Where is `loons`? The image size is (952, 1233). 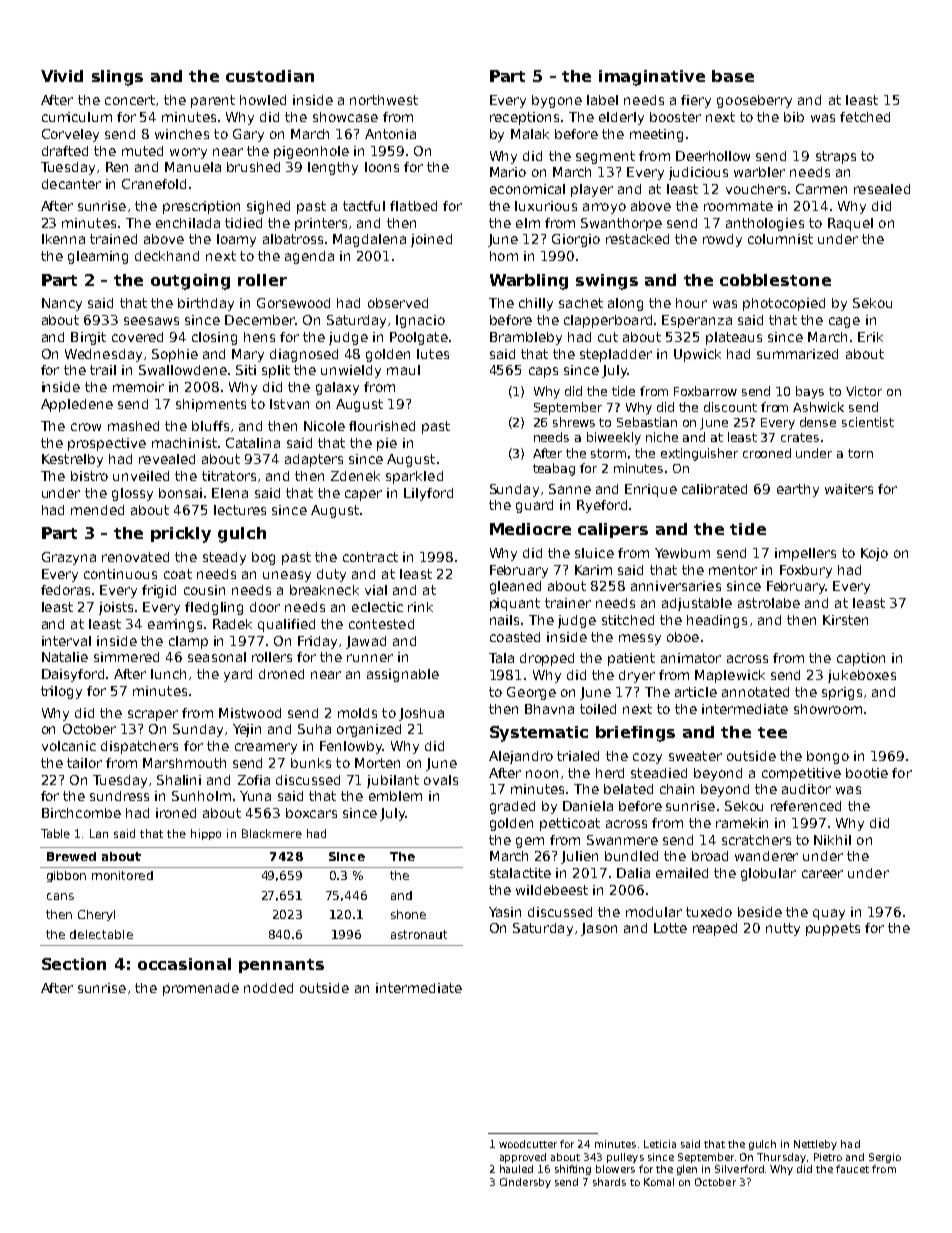
loons is located at coordinates (382, 167).
